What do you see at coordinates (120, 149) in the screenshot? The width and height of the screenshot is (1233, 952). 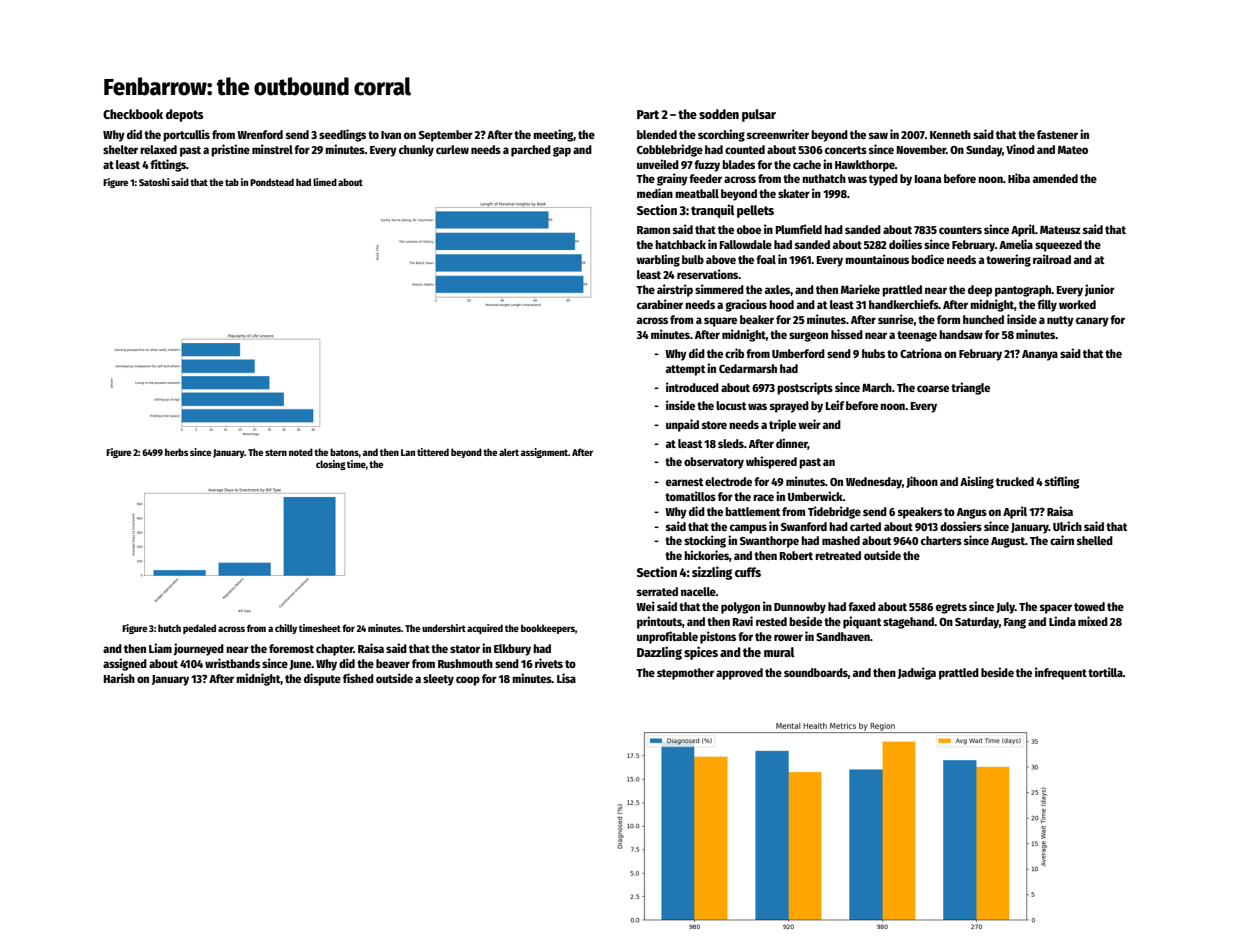 I see `shelter` at bounding box center [120, 149].
